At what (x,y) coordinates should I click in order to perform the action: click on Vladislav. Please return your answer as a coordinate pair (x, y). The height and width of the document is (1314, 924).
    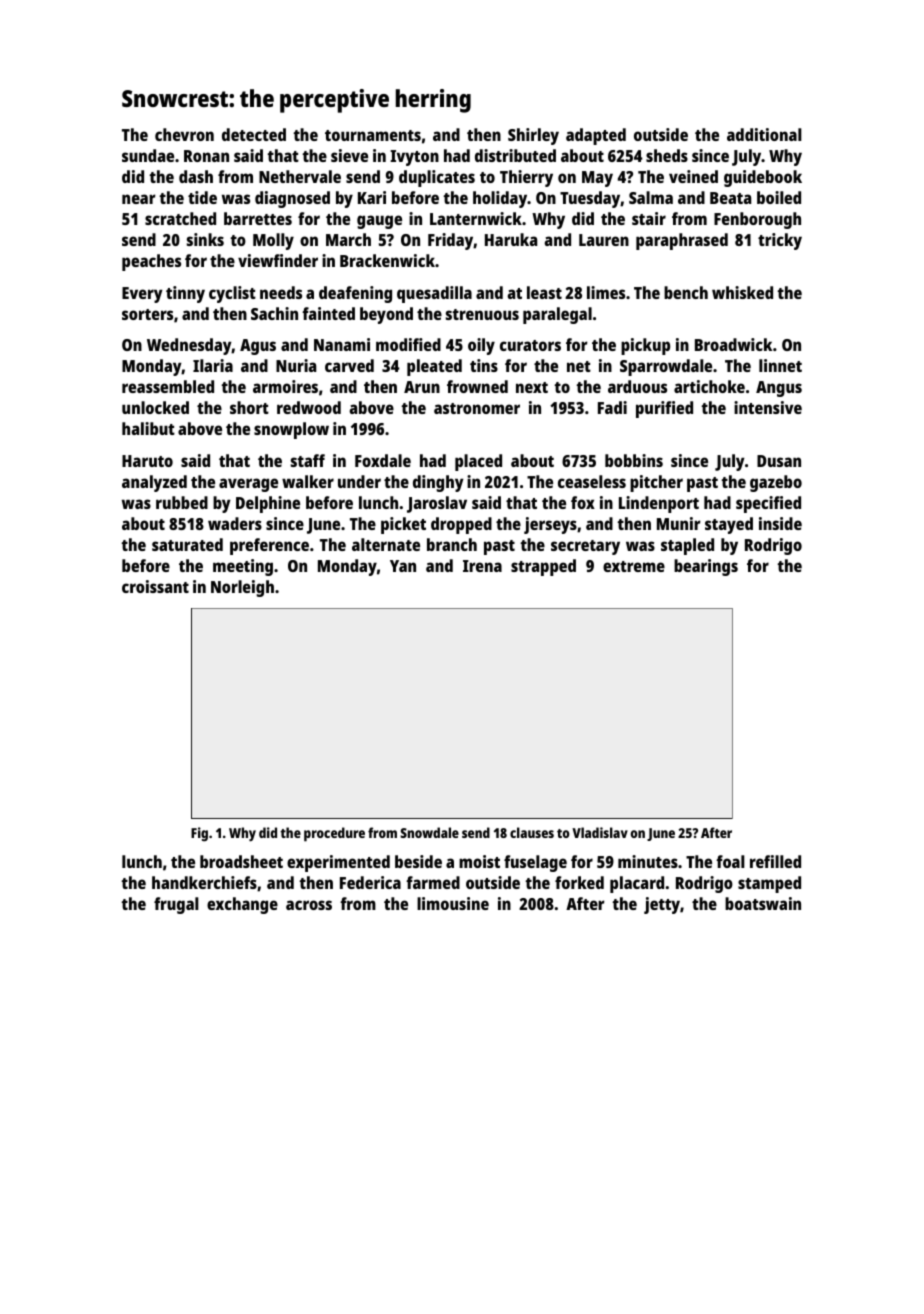
    Looking at the image, I should click on (600, 832).
